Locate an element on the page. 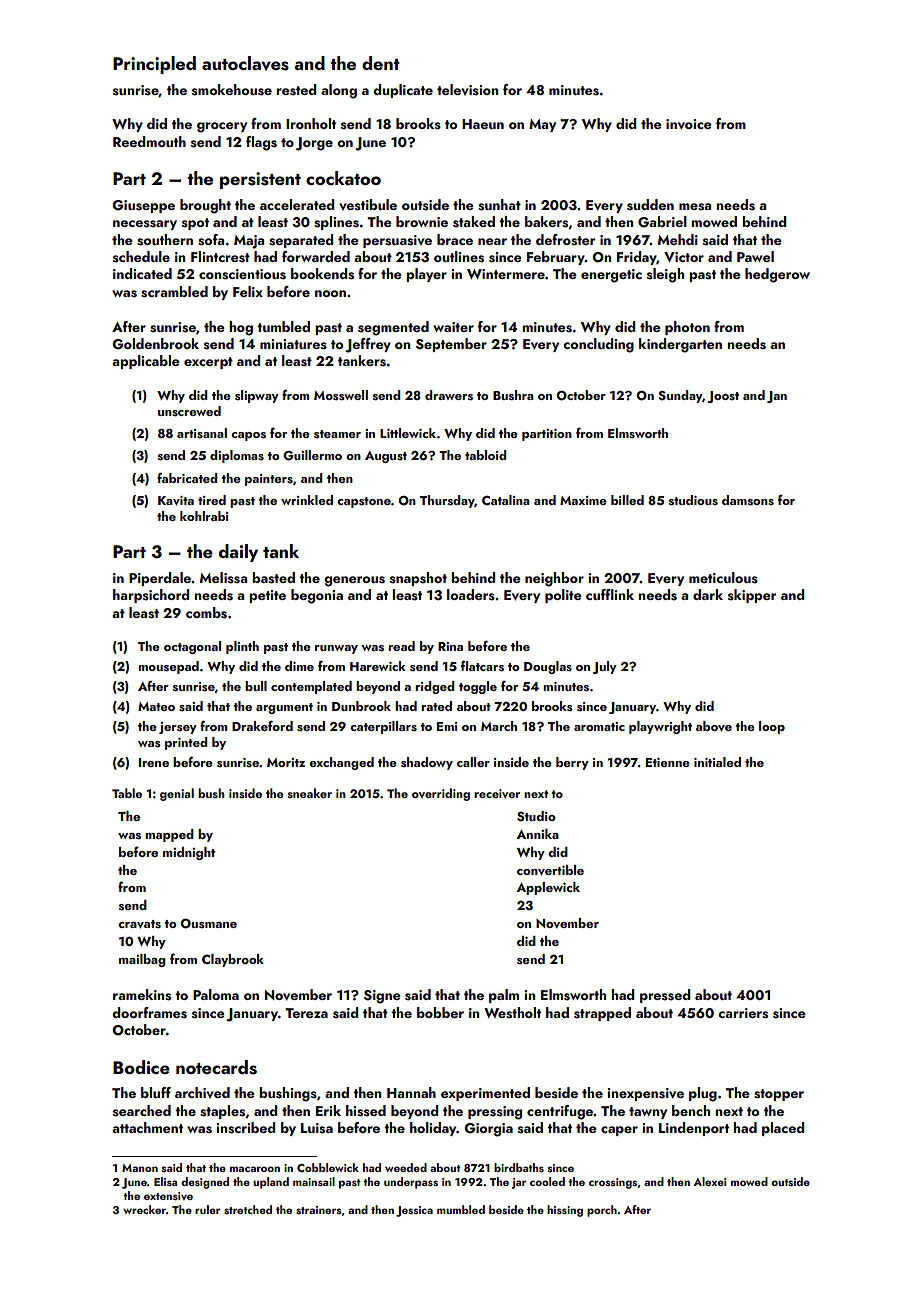 This document has height=1308, width=924. hedgerow is located at coordinates (777, 275).
